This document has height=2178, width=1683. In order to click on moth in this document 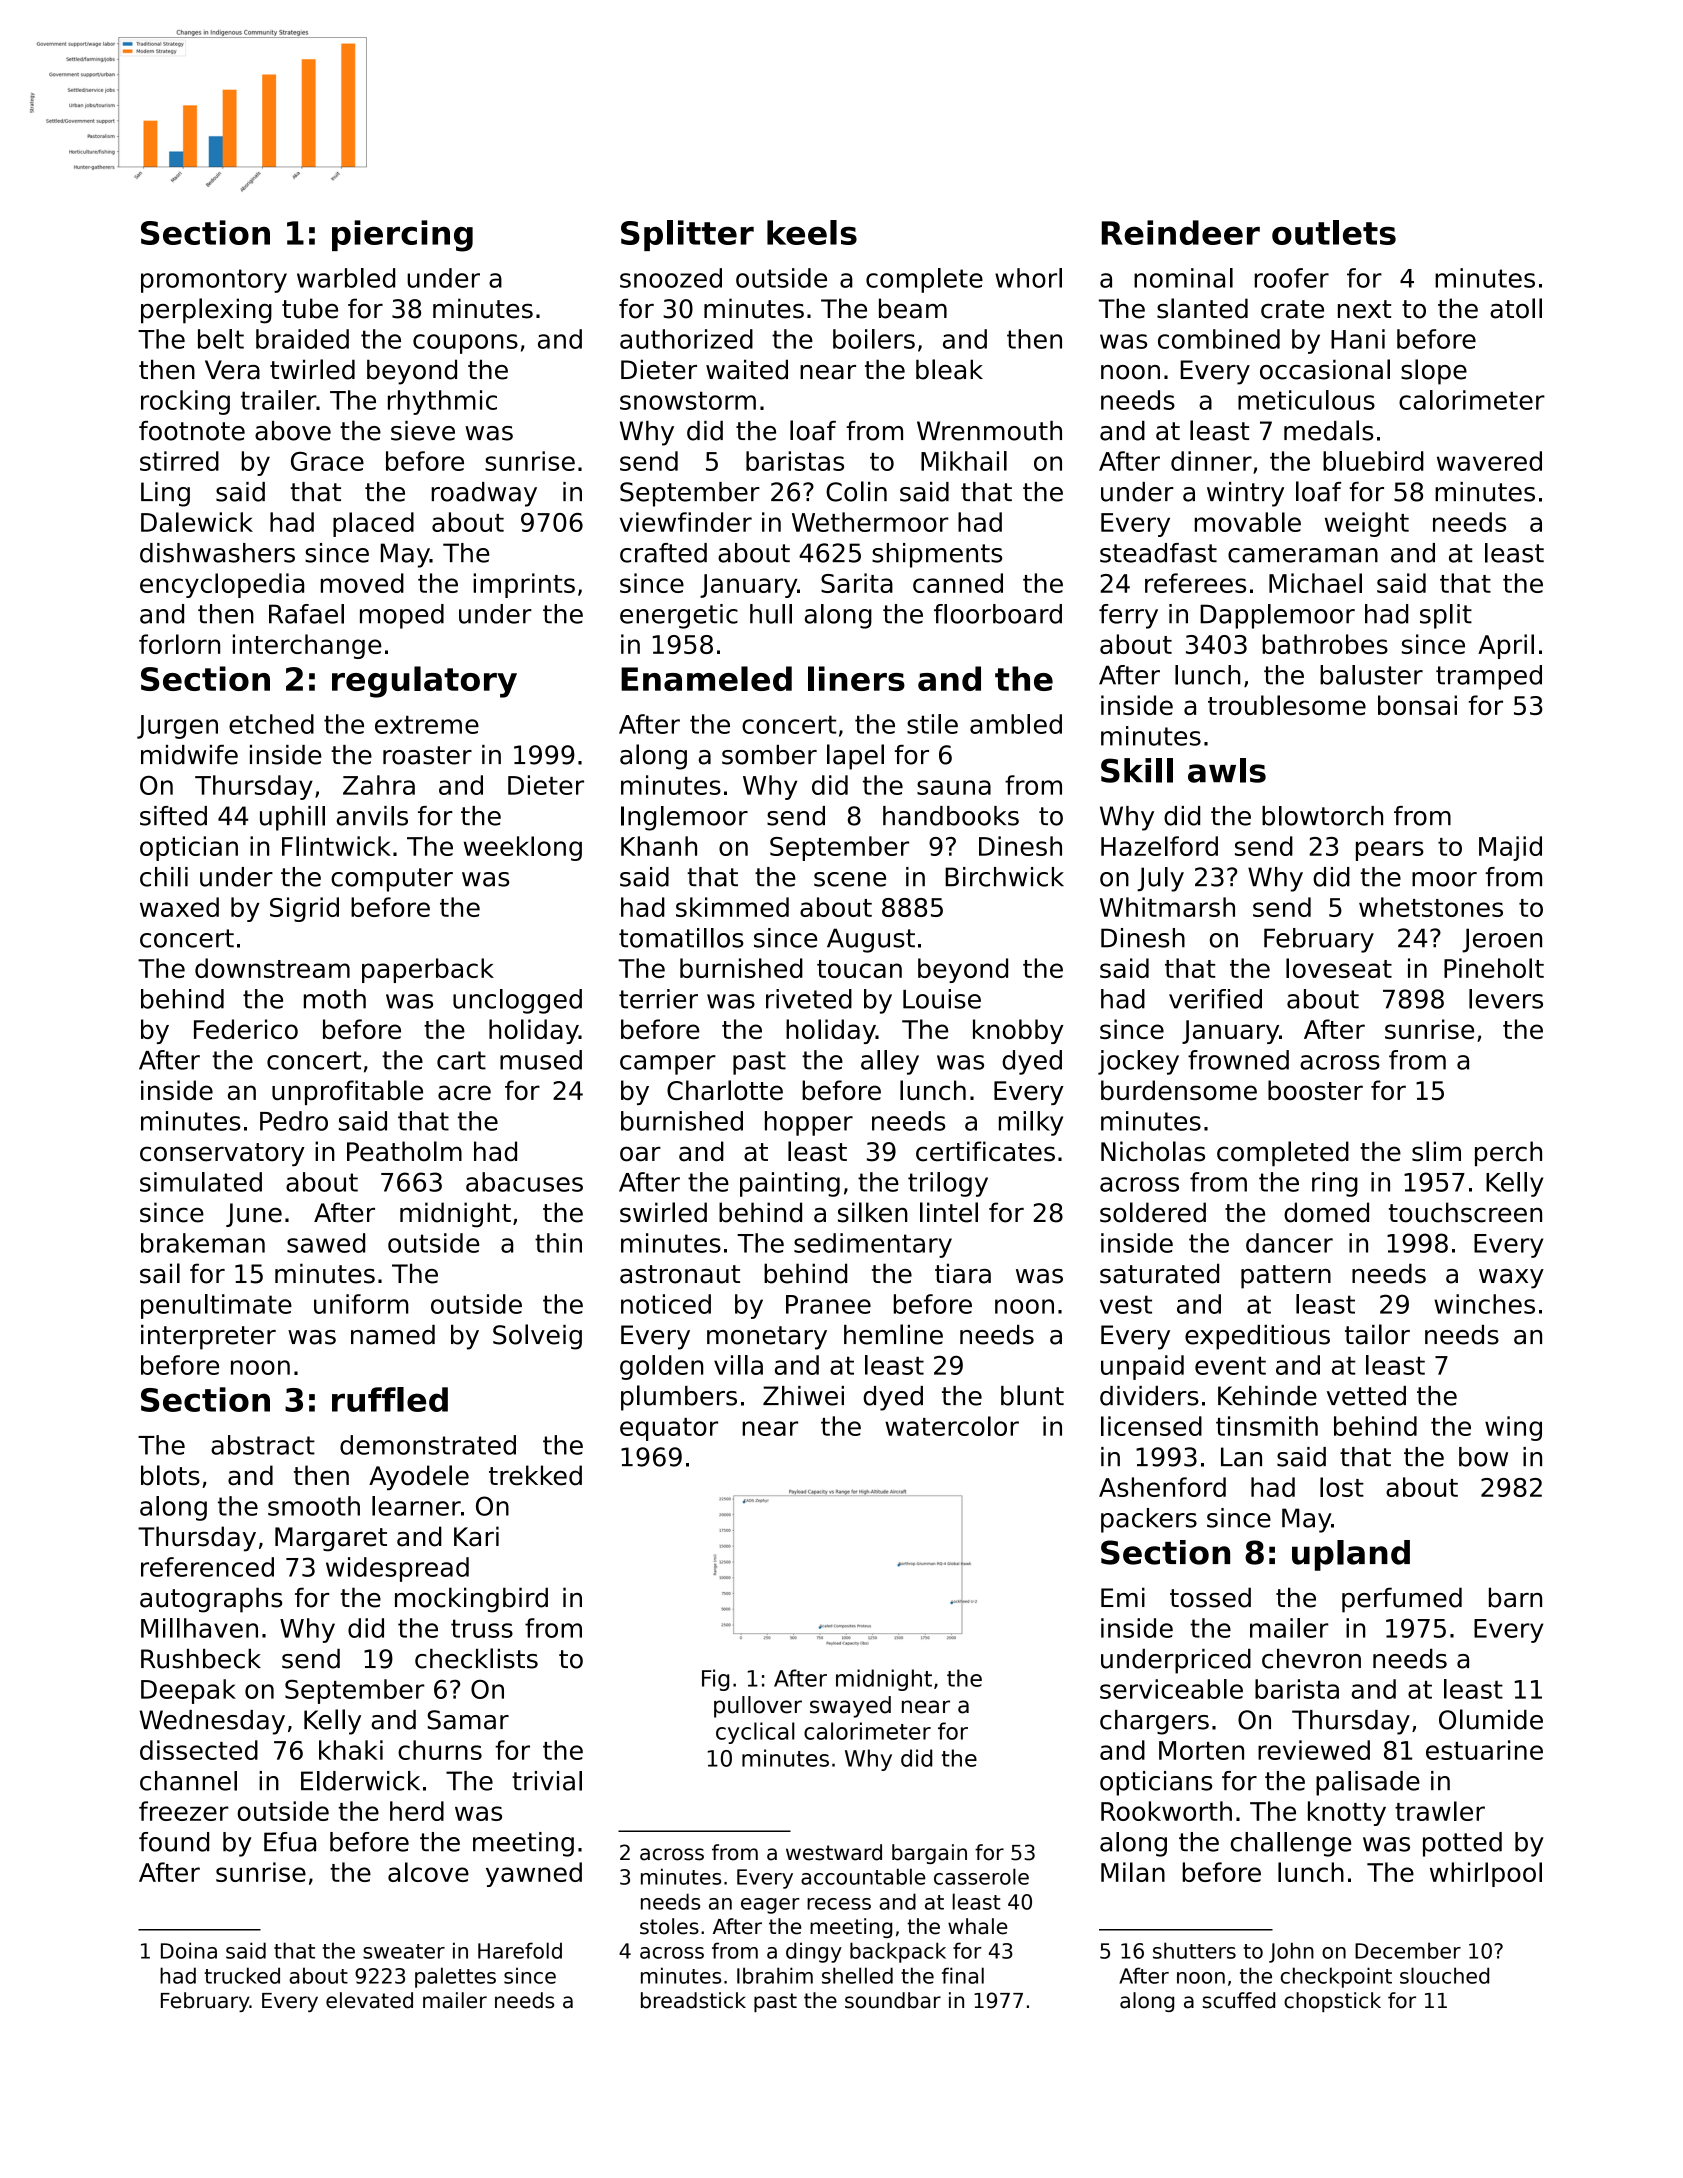, I will do `click(335, 999)`.
